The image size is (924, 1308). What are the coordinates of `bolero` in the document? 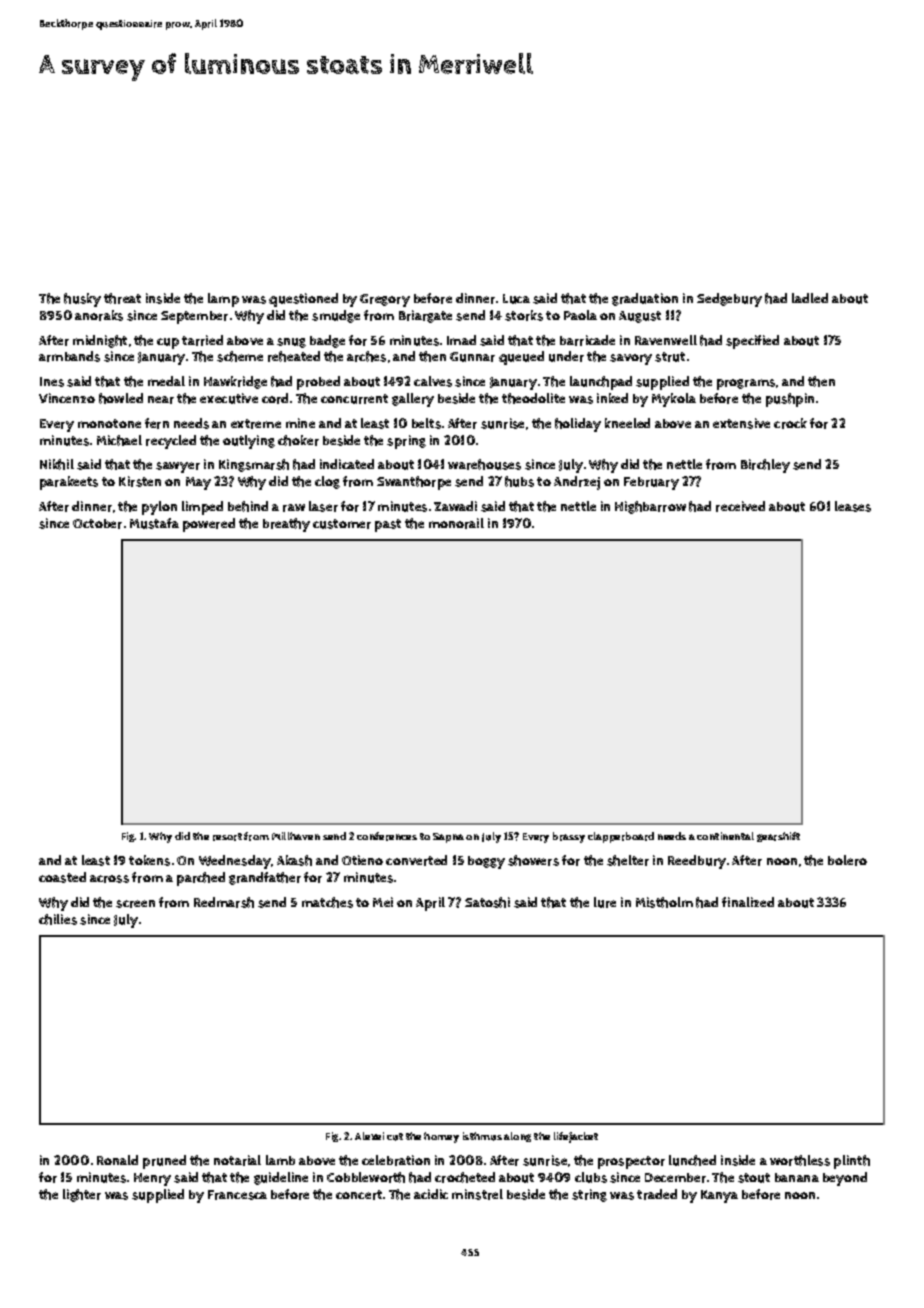 It's located at (847, 860).
